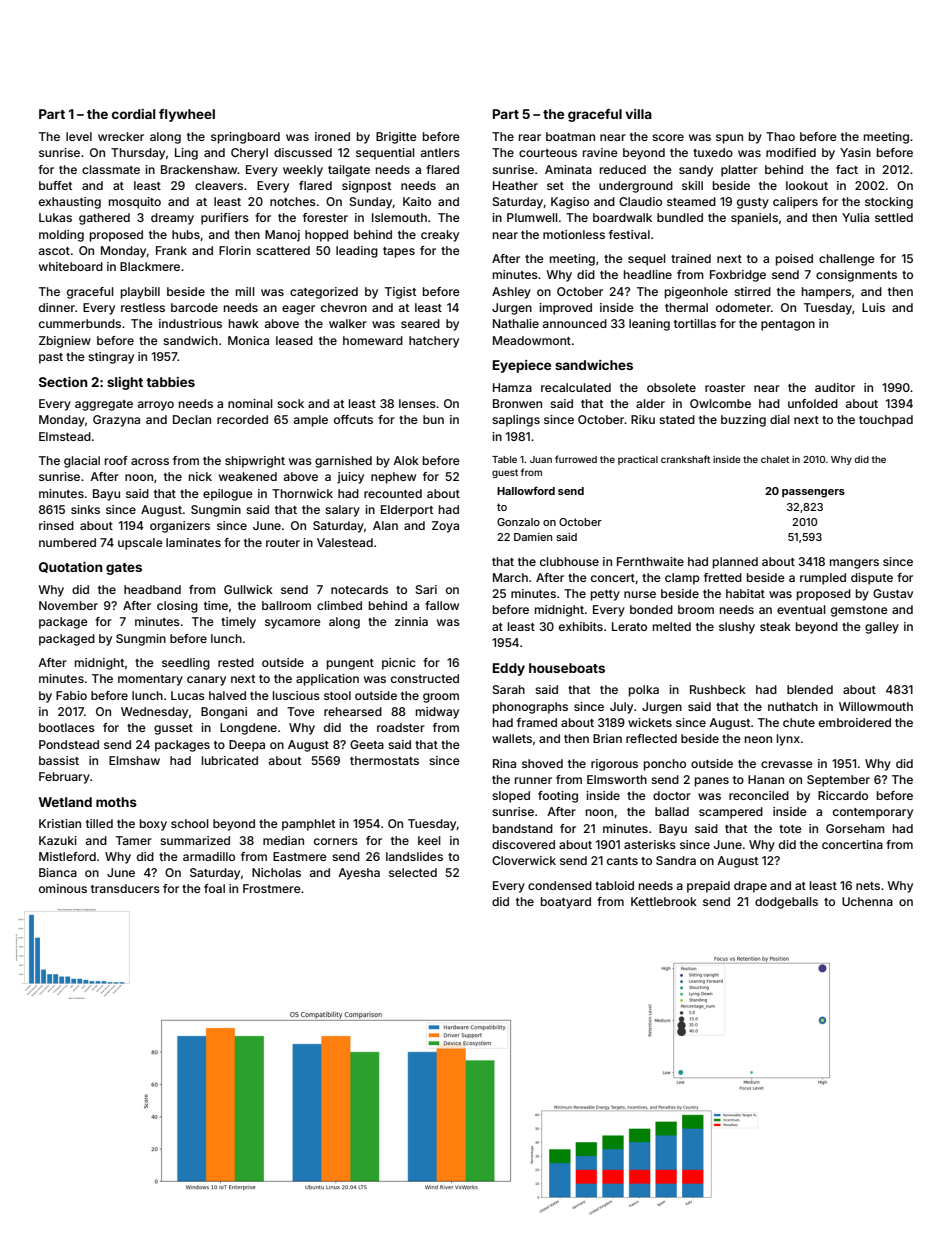 The height and width of the page is (1233, 952). I want to click on wickets, so click(650, 722).
